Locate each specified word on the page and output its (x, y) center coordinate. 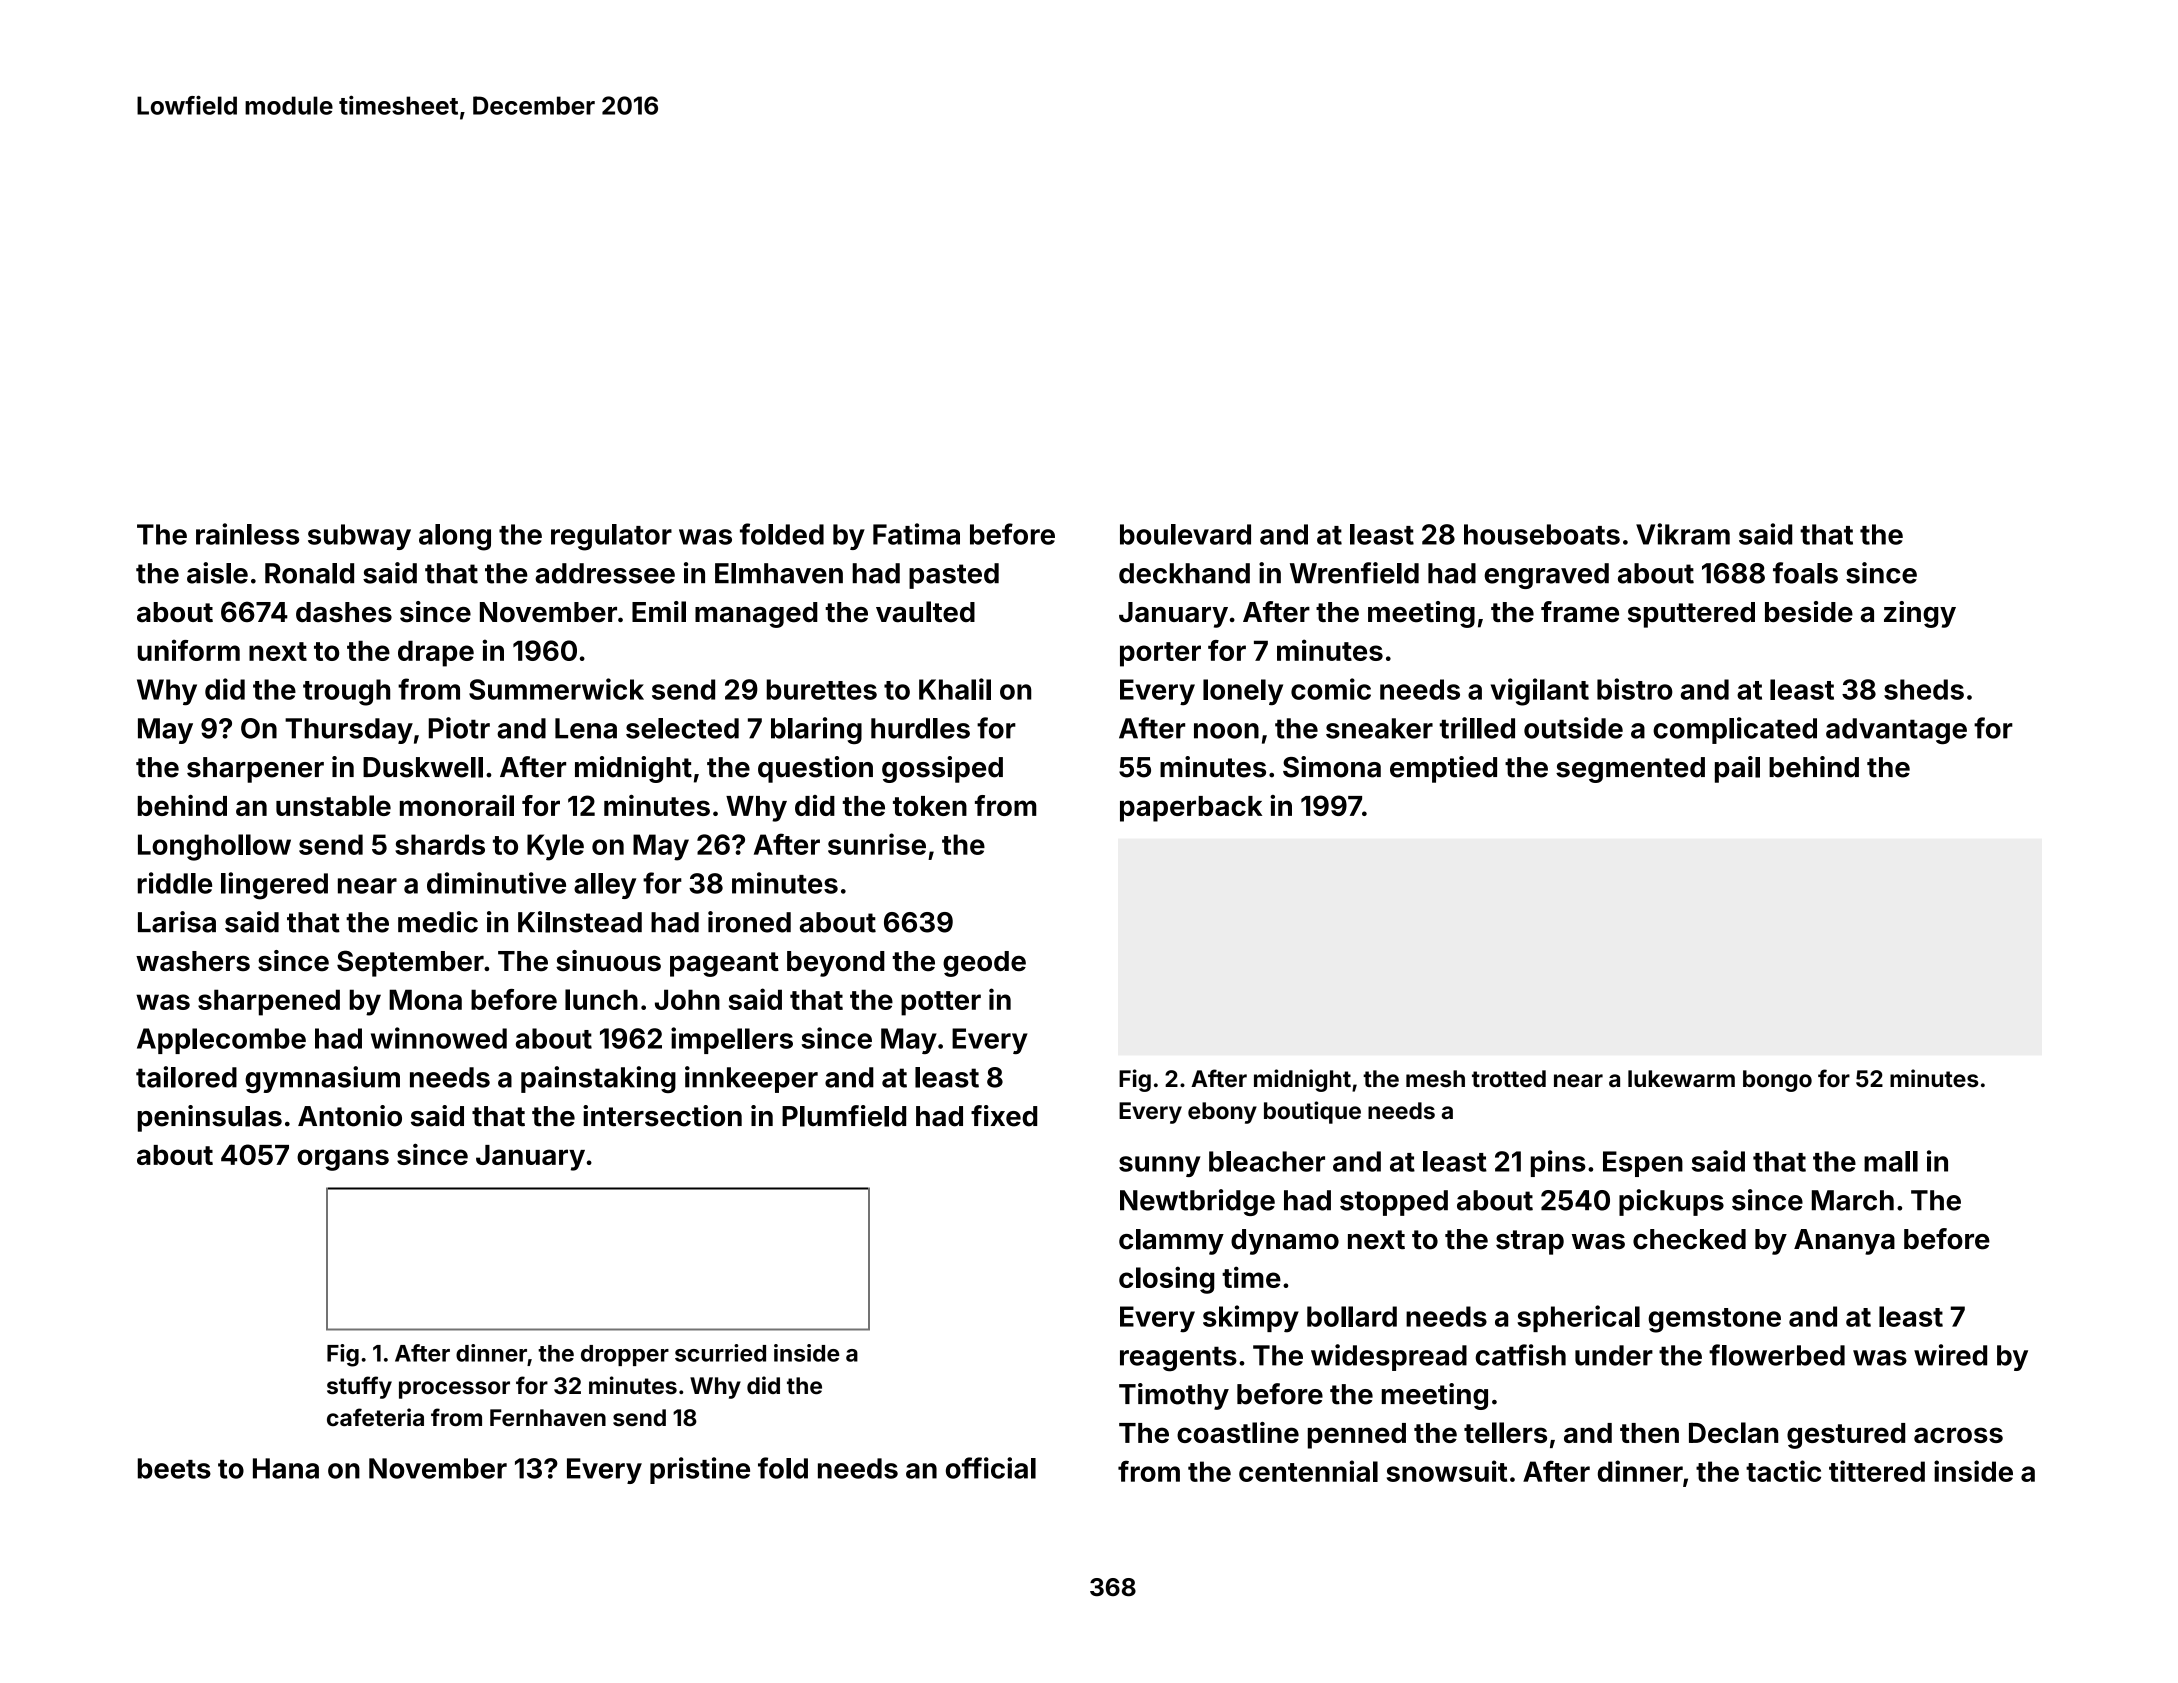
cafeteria (375, 1417)
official (991, 1468)
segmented (1630, 770)
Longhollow (214, 847)
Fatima (916, 534)
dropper (625, 1355)
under (1614, 1355)
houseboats (1542, 534)
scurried (720, 1353)
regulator (611, 537)
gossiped (942, 769)
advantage (1896, 731)
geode (984, 964)
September (410, 963)
